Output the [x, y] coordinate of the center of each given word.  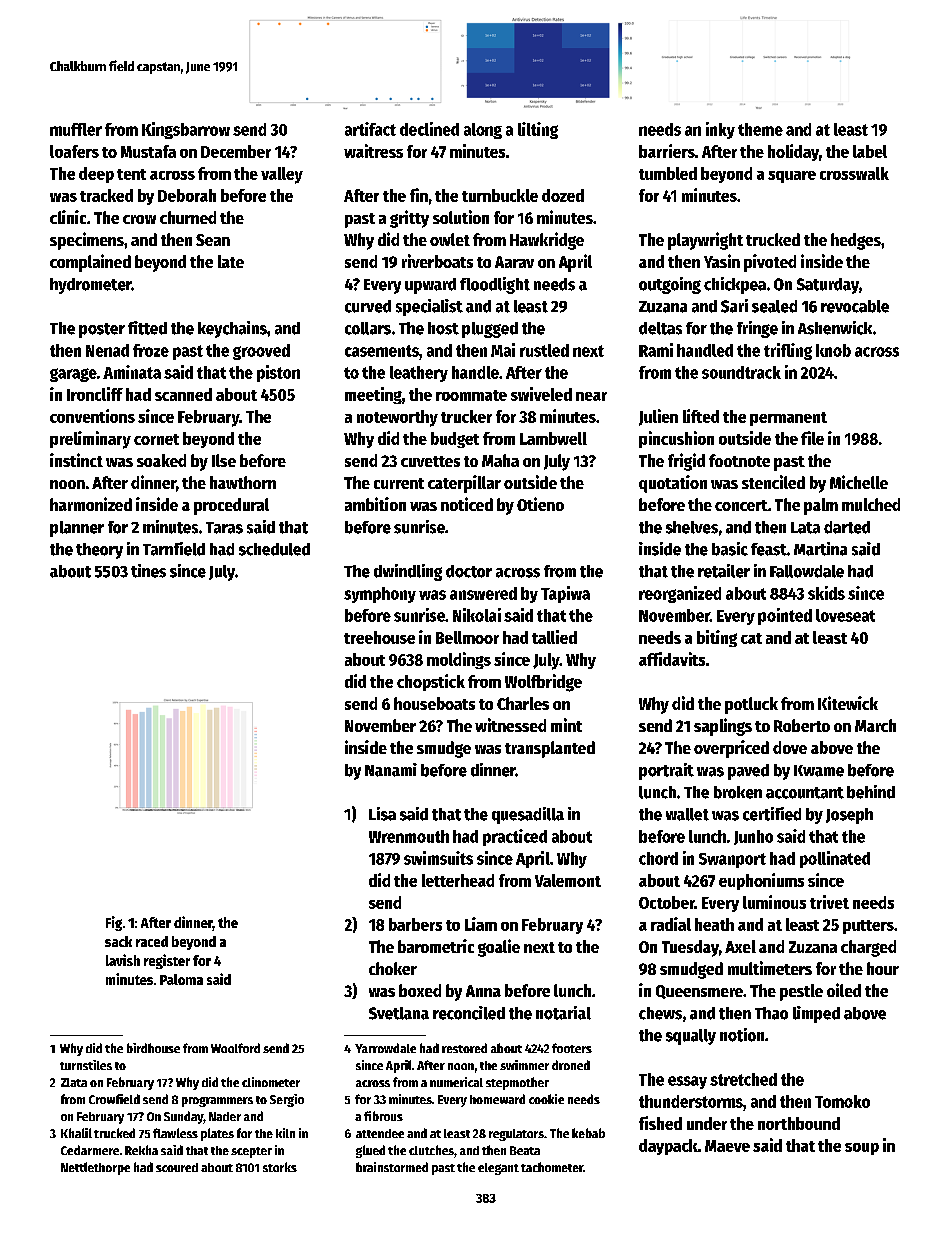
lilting [538, 130]
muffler [76, 129]
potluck [751, 705]
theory [99, 551]
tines [148, 571]
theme [760, 129]
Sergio [287, 1100]
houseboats [434, 703]
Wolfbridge [543, 683]
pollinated [835, 859]
